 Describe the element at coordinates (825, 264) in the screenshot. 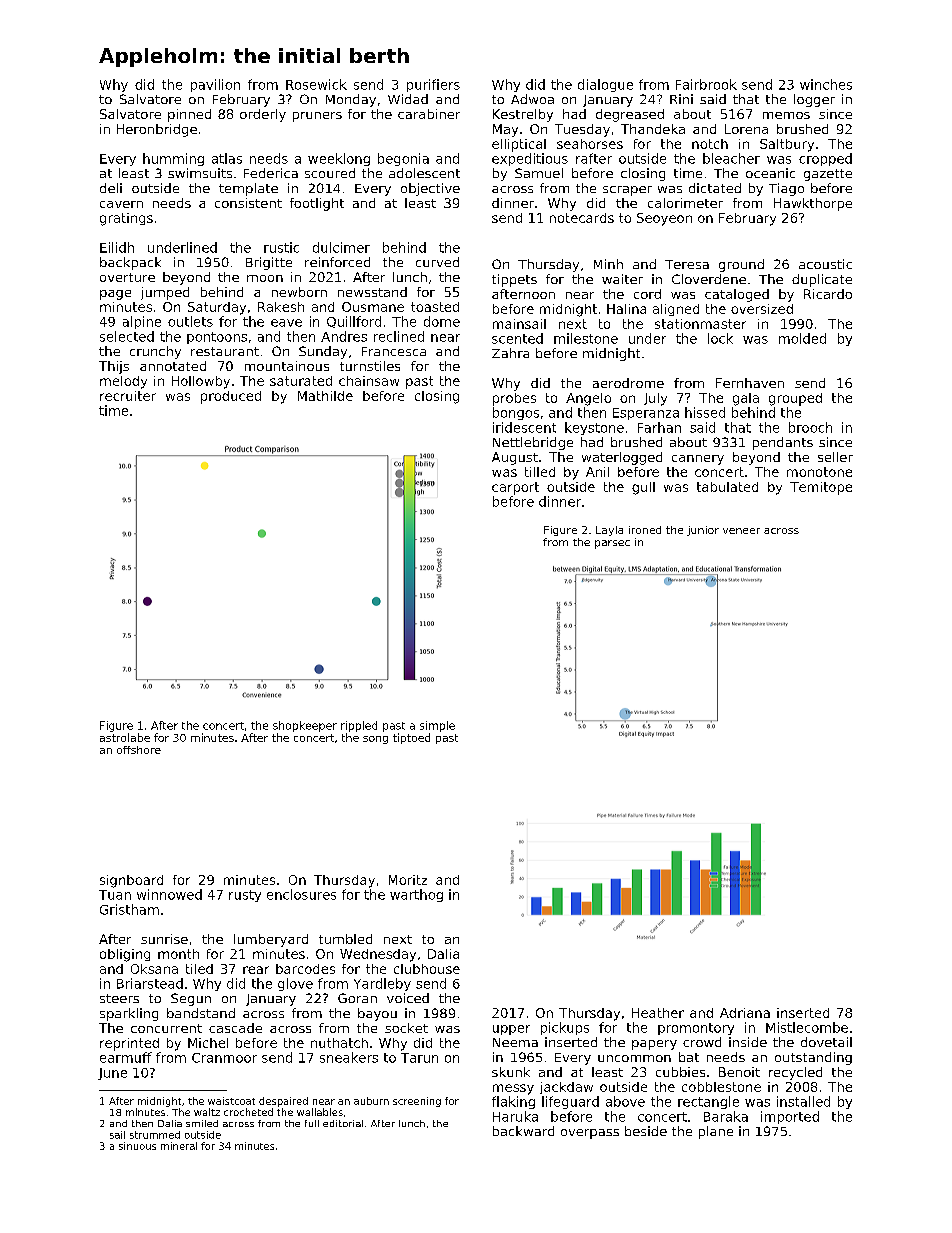

I see `acoustic` at that location.
